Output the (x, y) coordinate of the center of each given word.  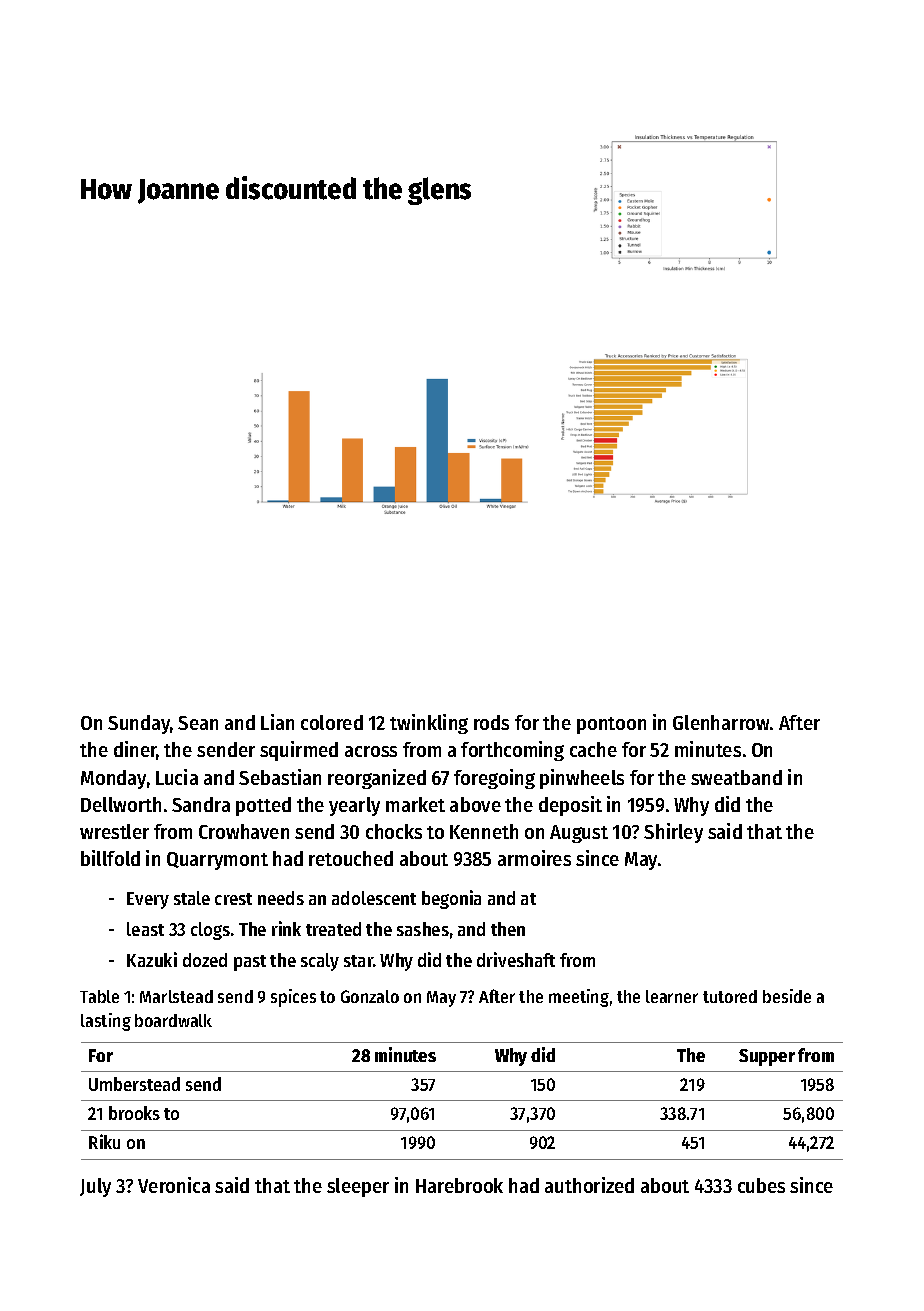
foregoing (494, 779)
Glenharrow (721, 722)
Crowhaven (244, 831)
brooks (134, 1113)
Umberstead (134, 1084)
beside (787, 996)
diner (135, 750)
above (475, 804)
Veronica (174, 1185)
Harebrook (459, 1185)
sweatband (736, 777)
